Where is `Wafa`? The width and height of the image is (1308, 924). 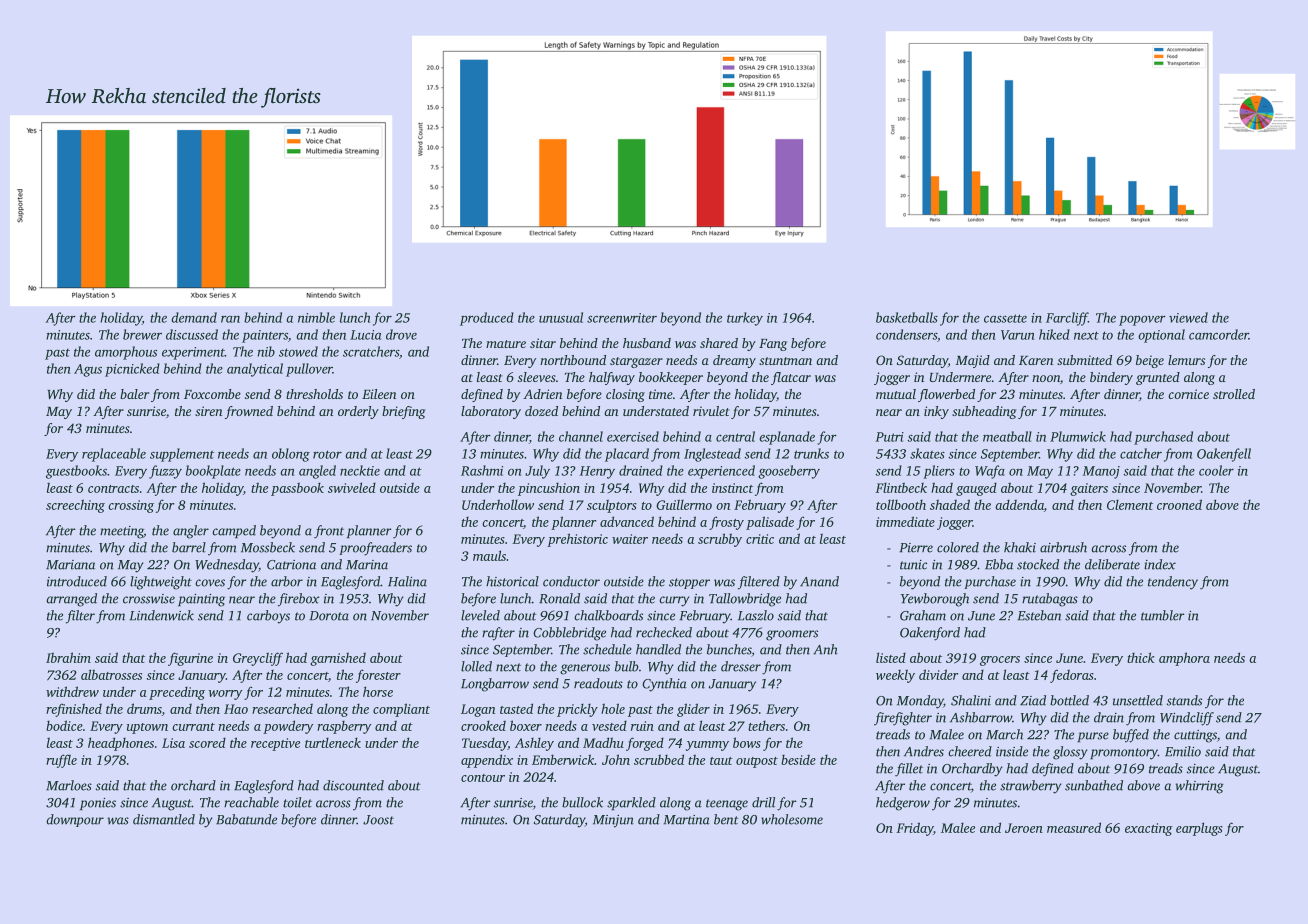
Wafa is located at coordinates (990, 472).
